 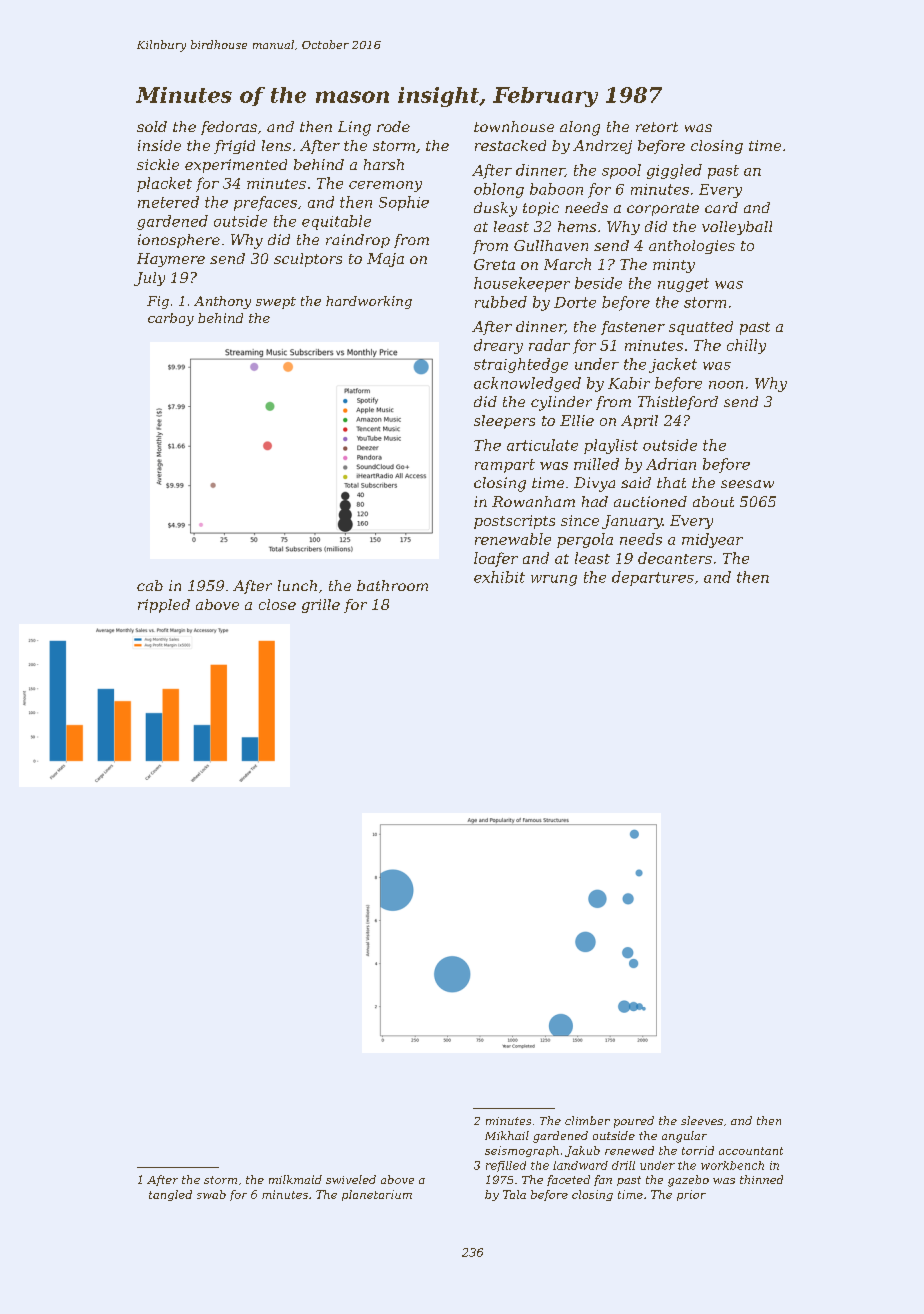 I want to click on fastener, so click(x=633, y=328).
